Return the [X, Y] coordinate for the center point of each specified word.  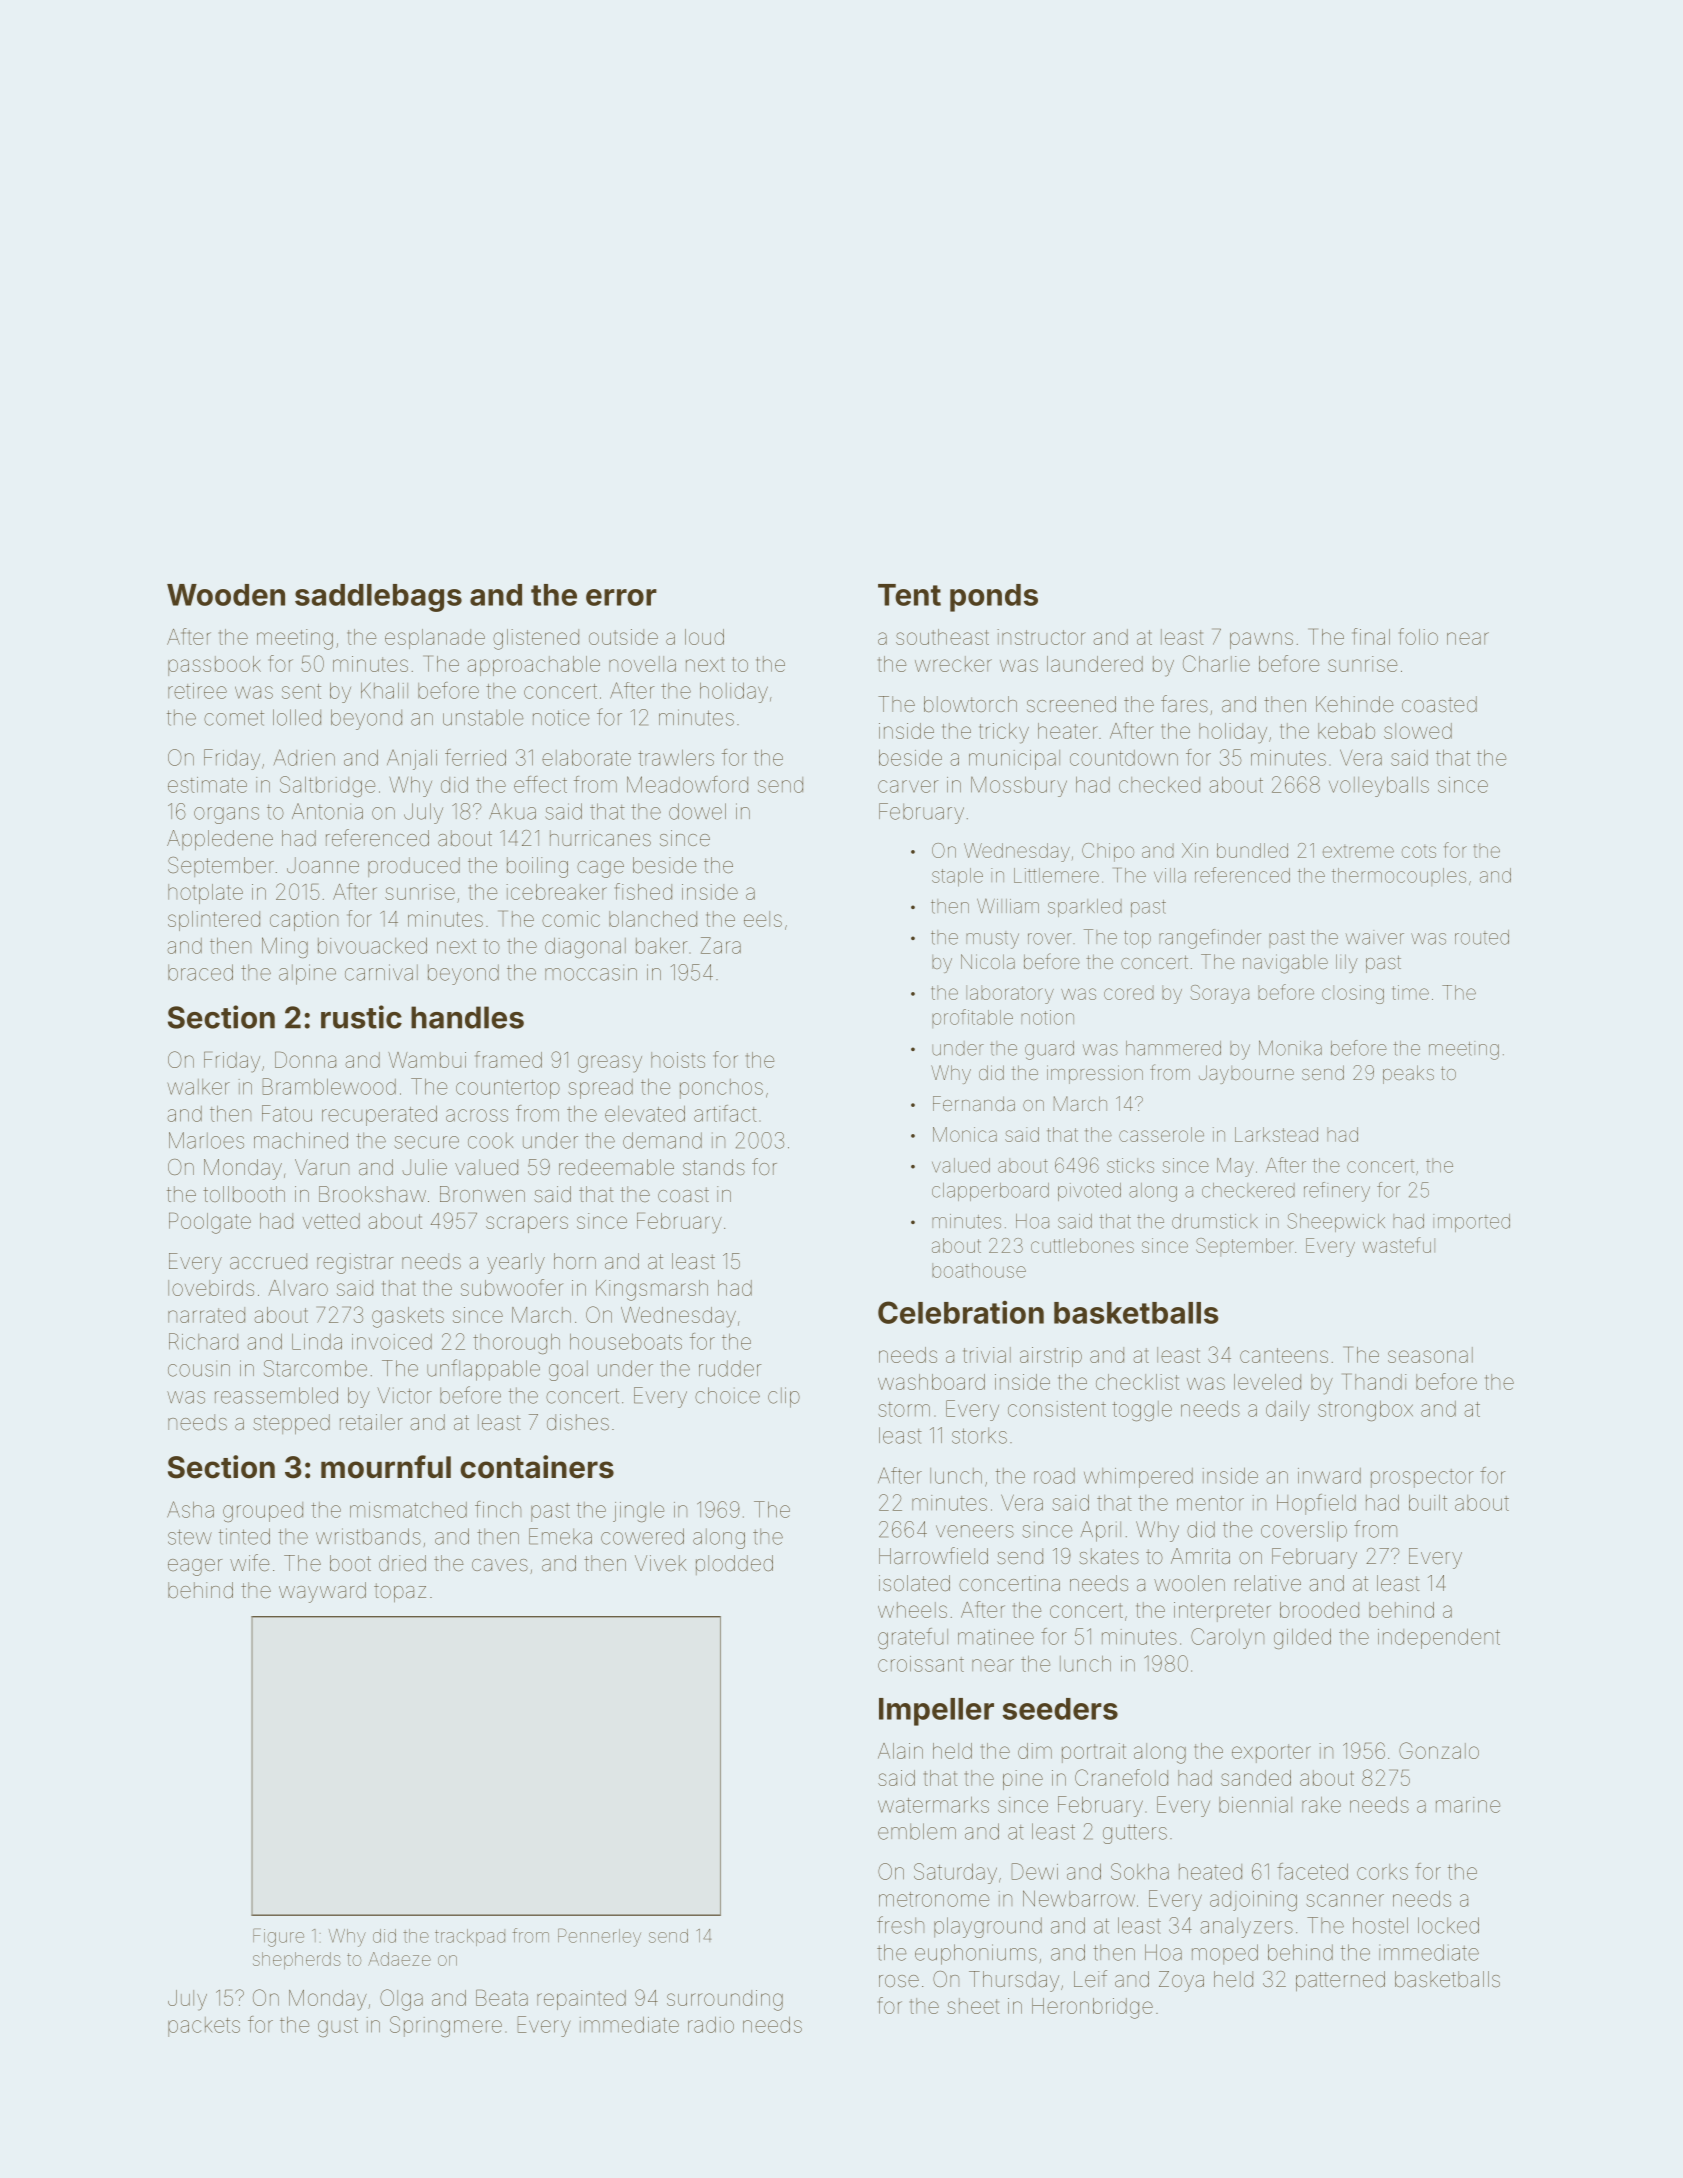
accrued [268, 1261]
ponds [994, 598]
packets [204, 2027]
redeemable [616, 1167]
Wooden [226, 595]
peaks [1408, 1074]
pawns [1261, 640]
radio [711, 2024]
